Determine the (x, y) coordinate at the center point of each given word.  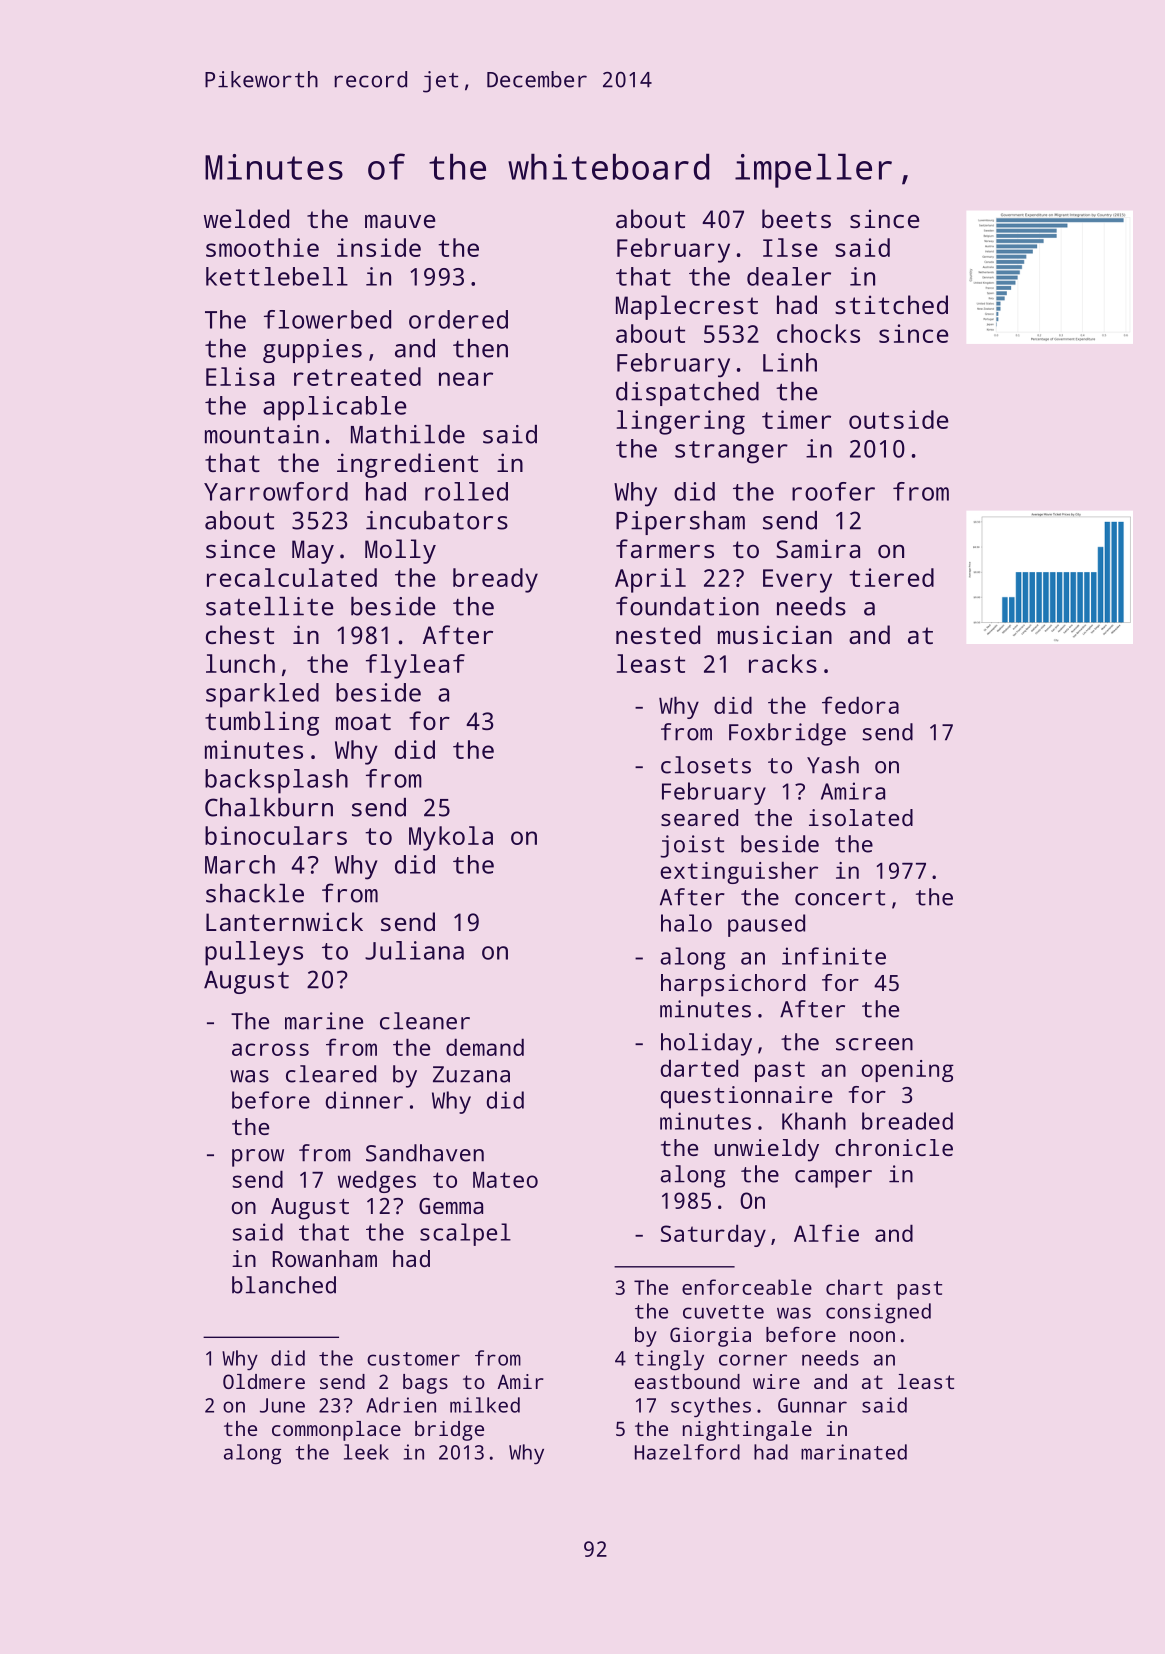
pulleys (254, 953)
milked (485, 1405)
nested (658, 634)
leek (366, 1452)
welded (246, 218)
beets (796, 218)
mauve (400, 221)
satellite (270, 606)
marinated (854, 1452)
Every (797, 581)
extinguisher (739, 872)
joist (692, 846)
